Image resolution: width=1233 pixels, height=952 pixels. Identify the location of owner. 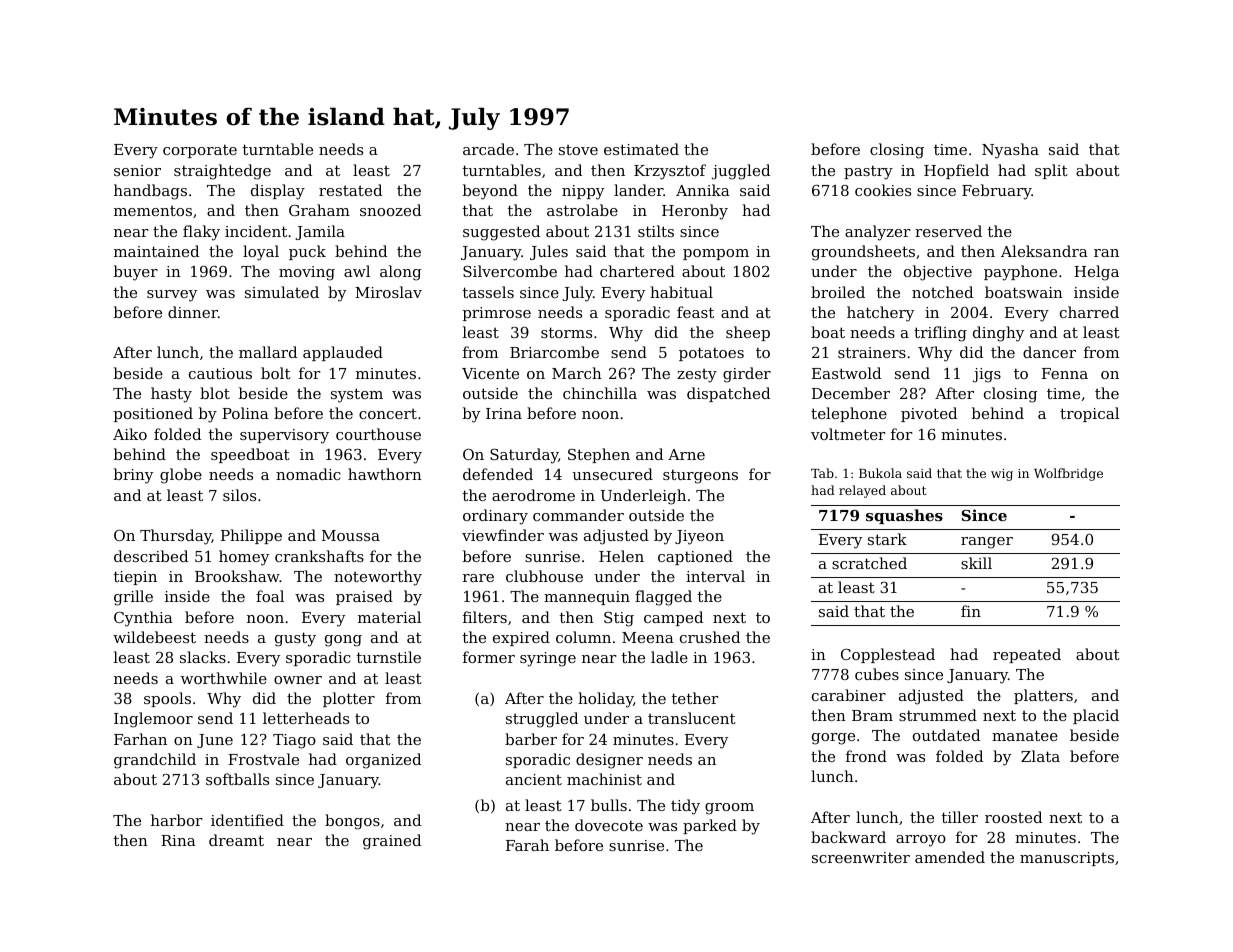
(298, 680).
